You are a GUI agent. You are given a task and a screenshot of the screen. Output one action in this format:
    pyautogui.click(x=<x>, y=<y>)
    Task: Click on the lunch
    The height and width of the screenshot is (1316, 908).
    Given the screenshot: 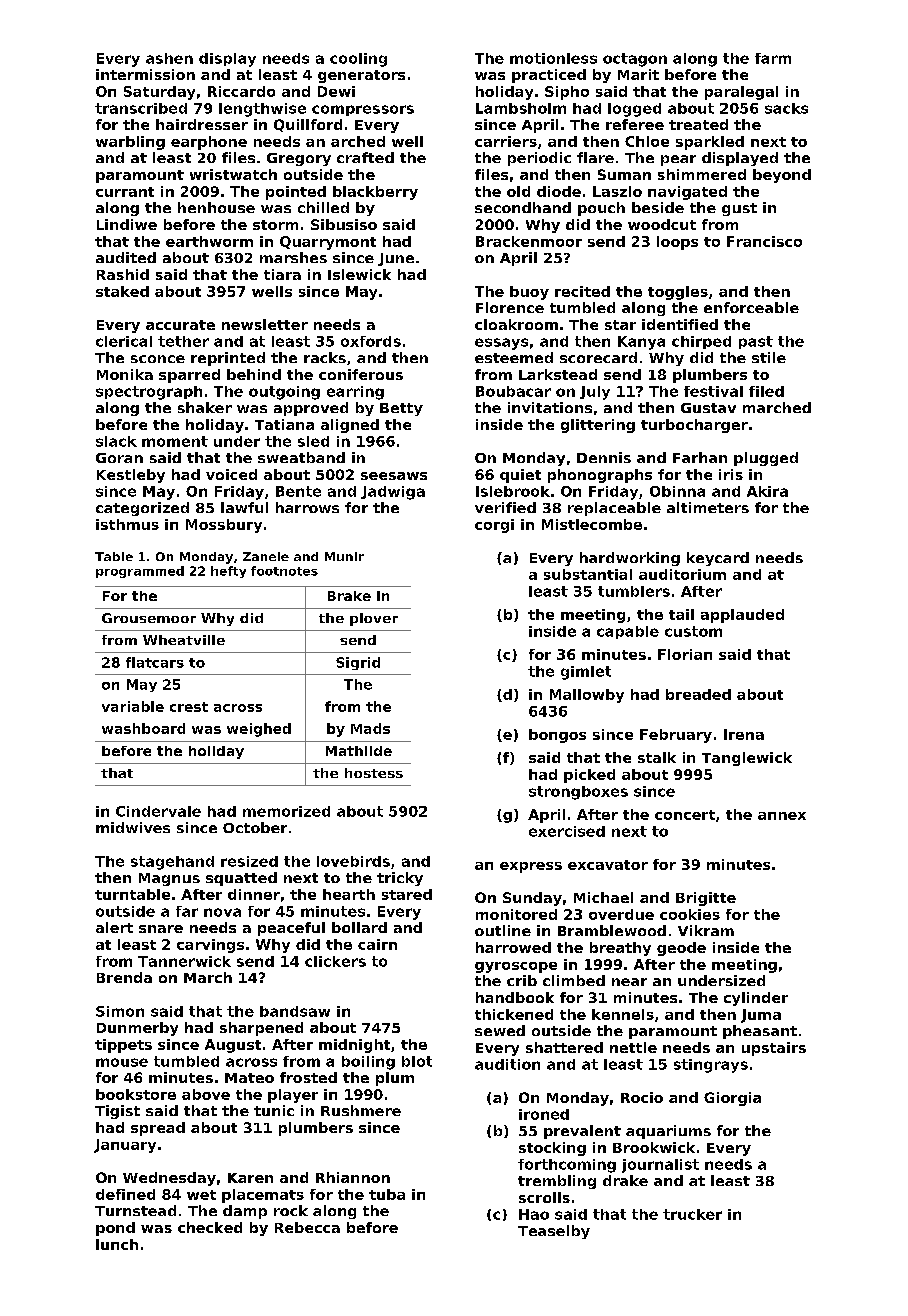 What is the action you would take?
    pyautogui.click(x=117, y=1244)
